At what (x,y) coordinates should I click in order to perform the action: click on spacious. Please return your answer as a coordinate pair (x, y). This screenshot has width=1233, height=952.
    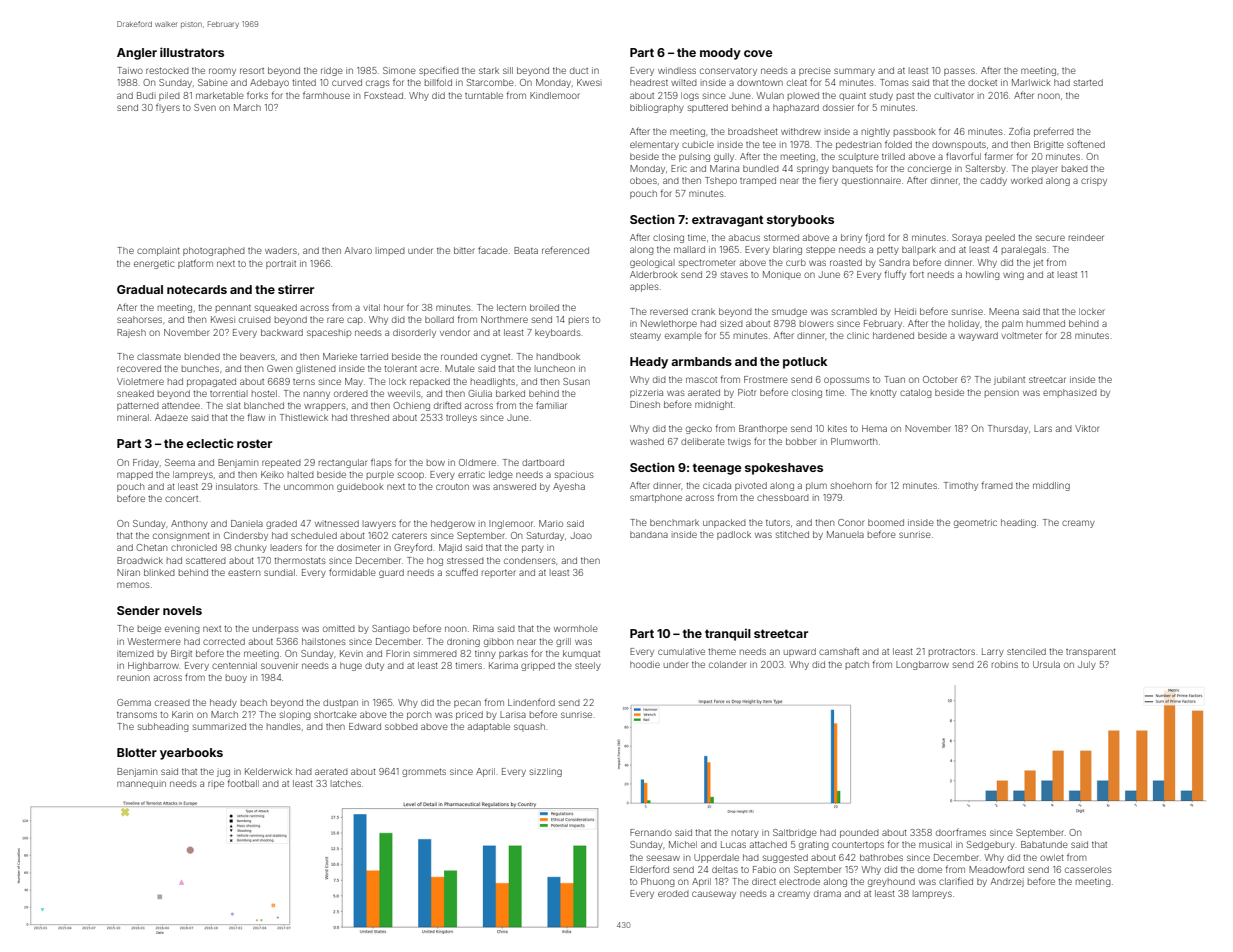
    Looking at the image, I should click on (574, 475).
